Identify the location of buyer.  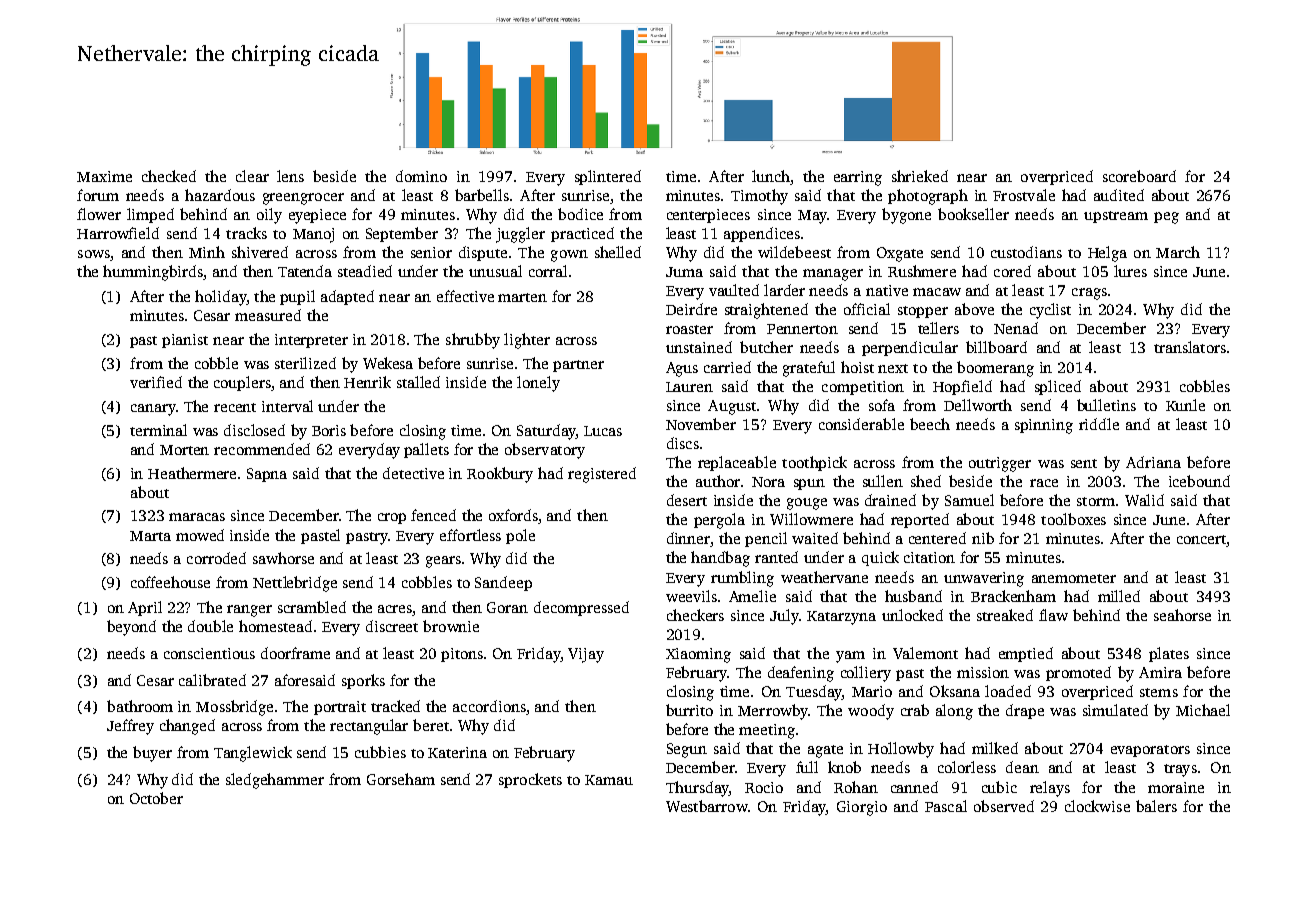
(152, 754).
